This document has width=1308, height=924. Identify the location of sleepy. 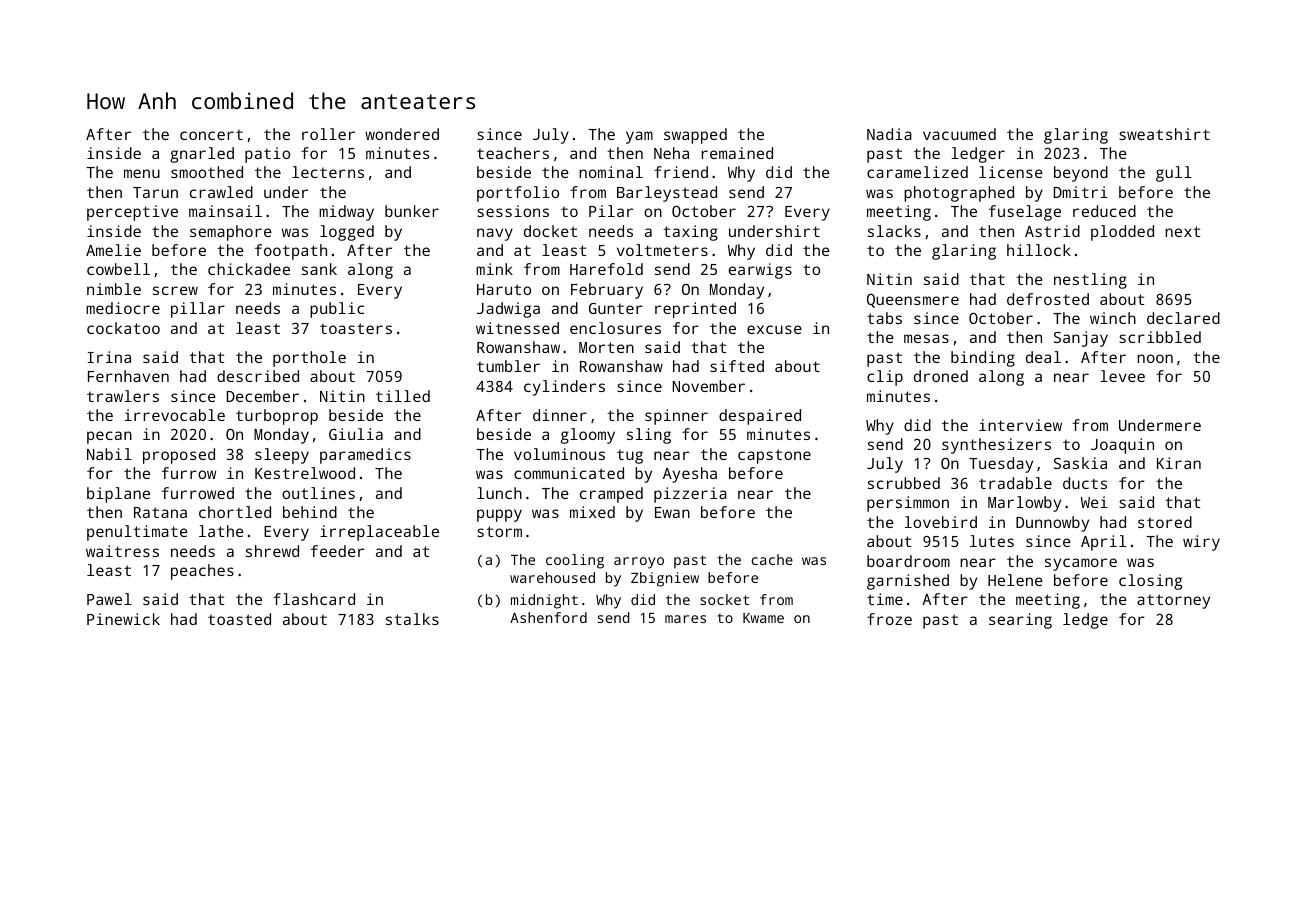
(282, 456).
